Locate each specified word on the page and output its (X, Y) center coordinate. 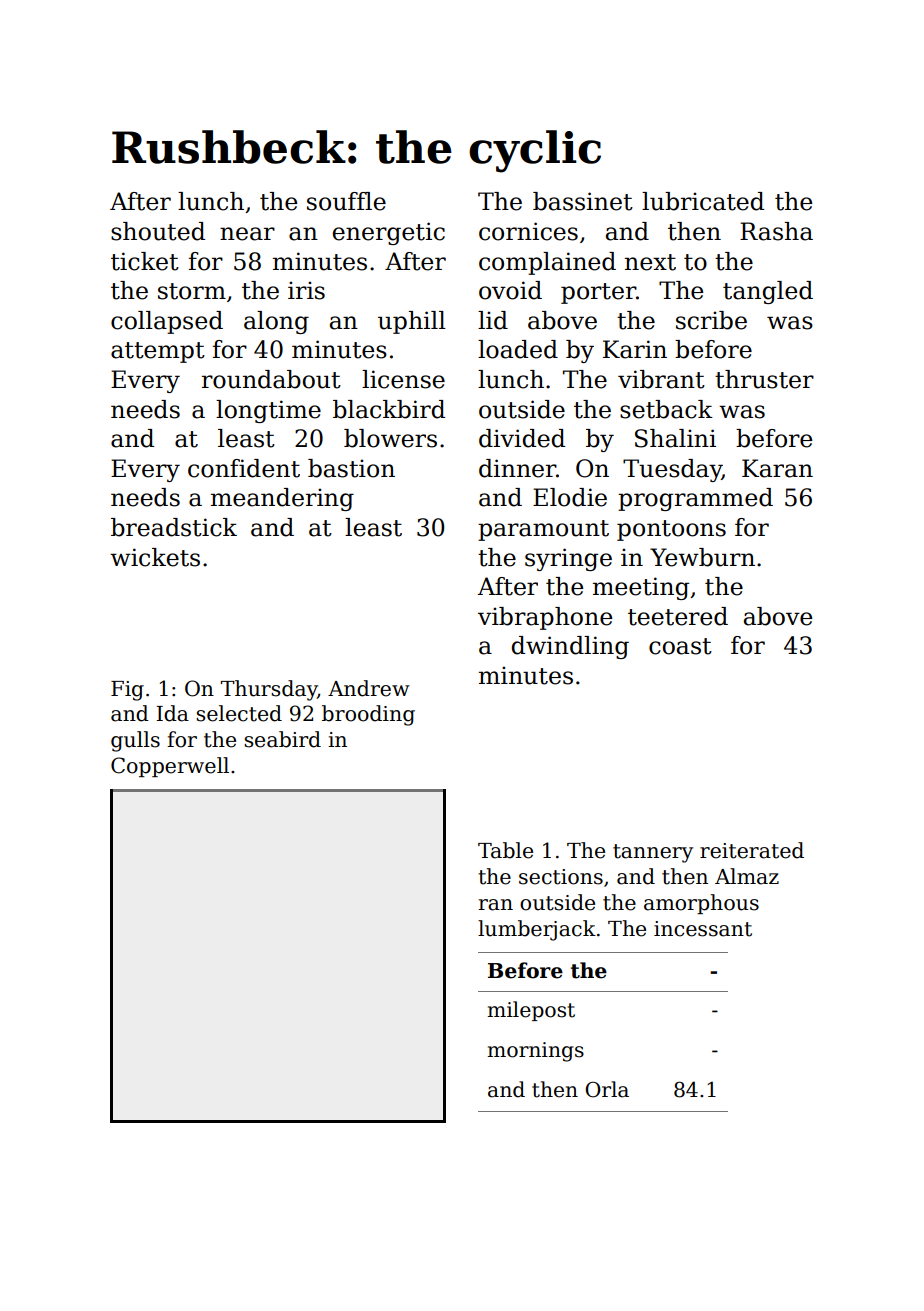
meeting (641, 588)
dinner (517, 468)
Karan (777, 468)
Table (505, 850)
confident (244, 468)
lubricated (703, 201)
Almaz (747, 876)
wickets (155, 557)
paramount (543, 530)
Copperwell (170, 767)
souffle (346, 201)
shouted (158, 231)
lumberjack (537, 930)
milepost (531, 1011)
